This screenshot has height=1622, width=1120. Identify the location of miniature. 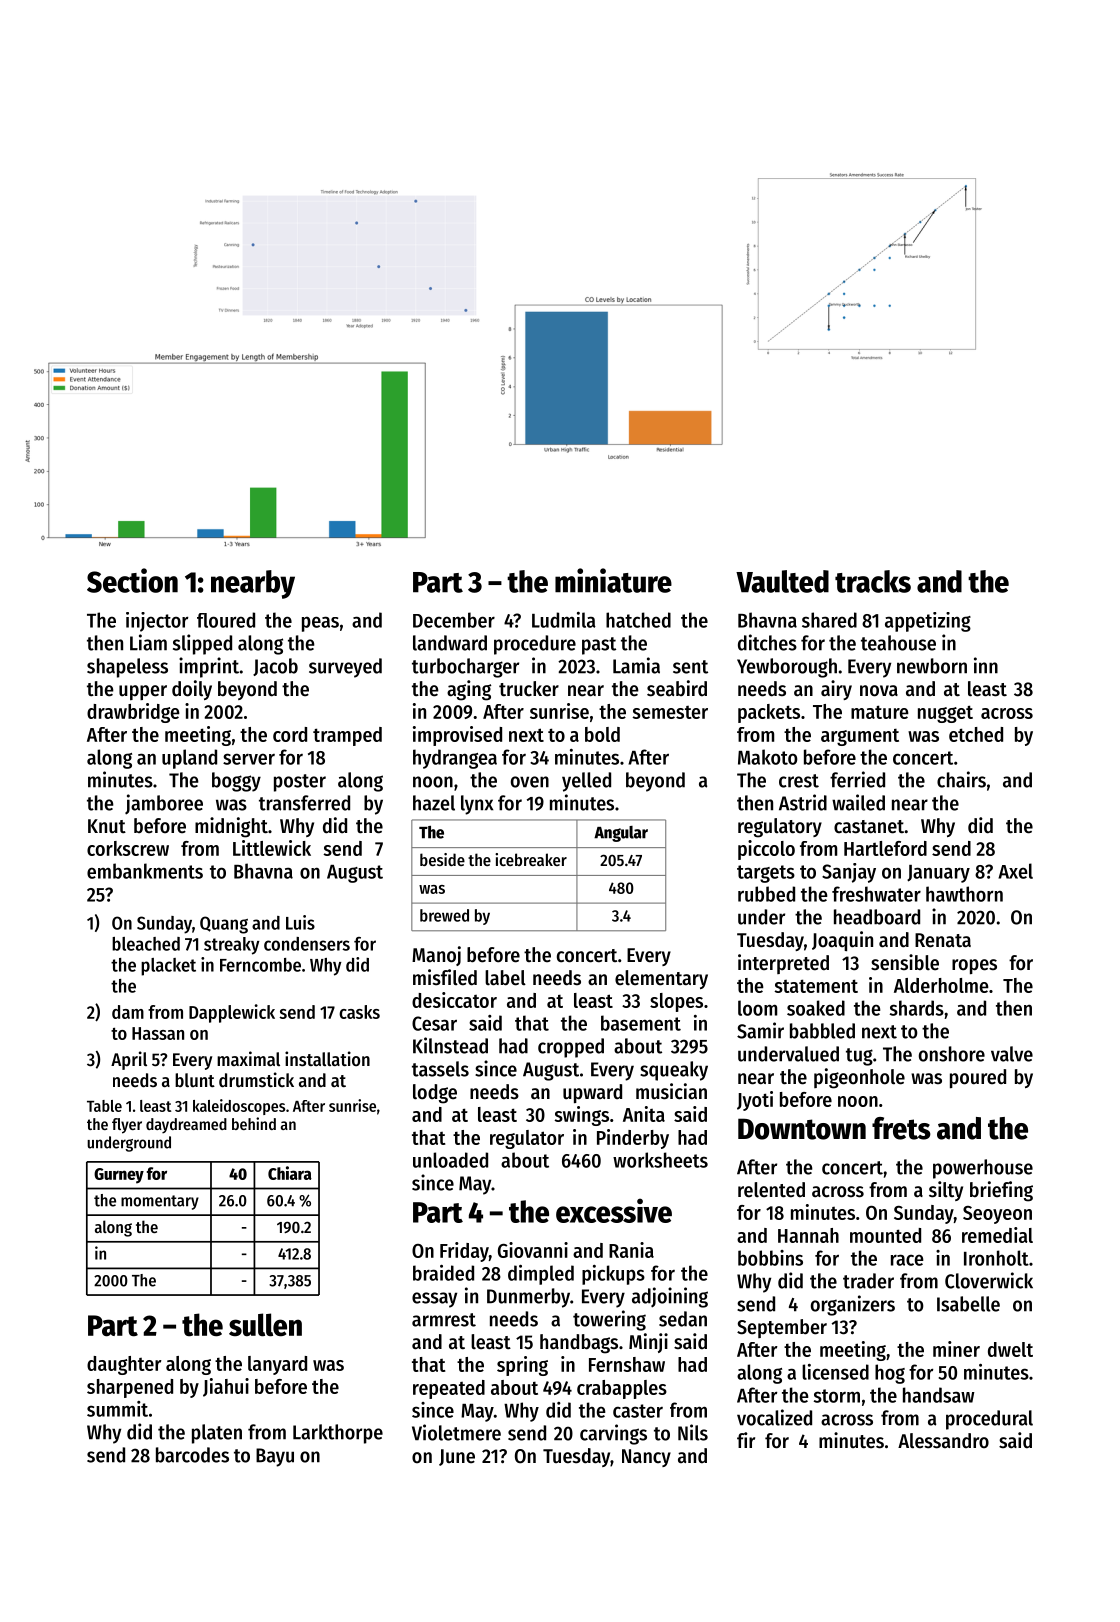
(613, 580).
